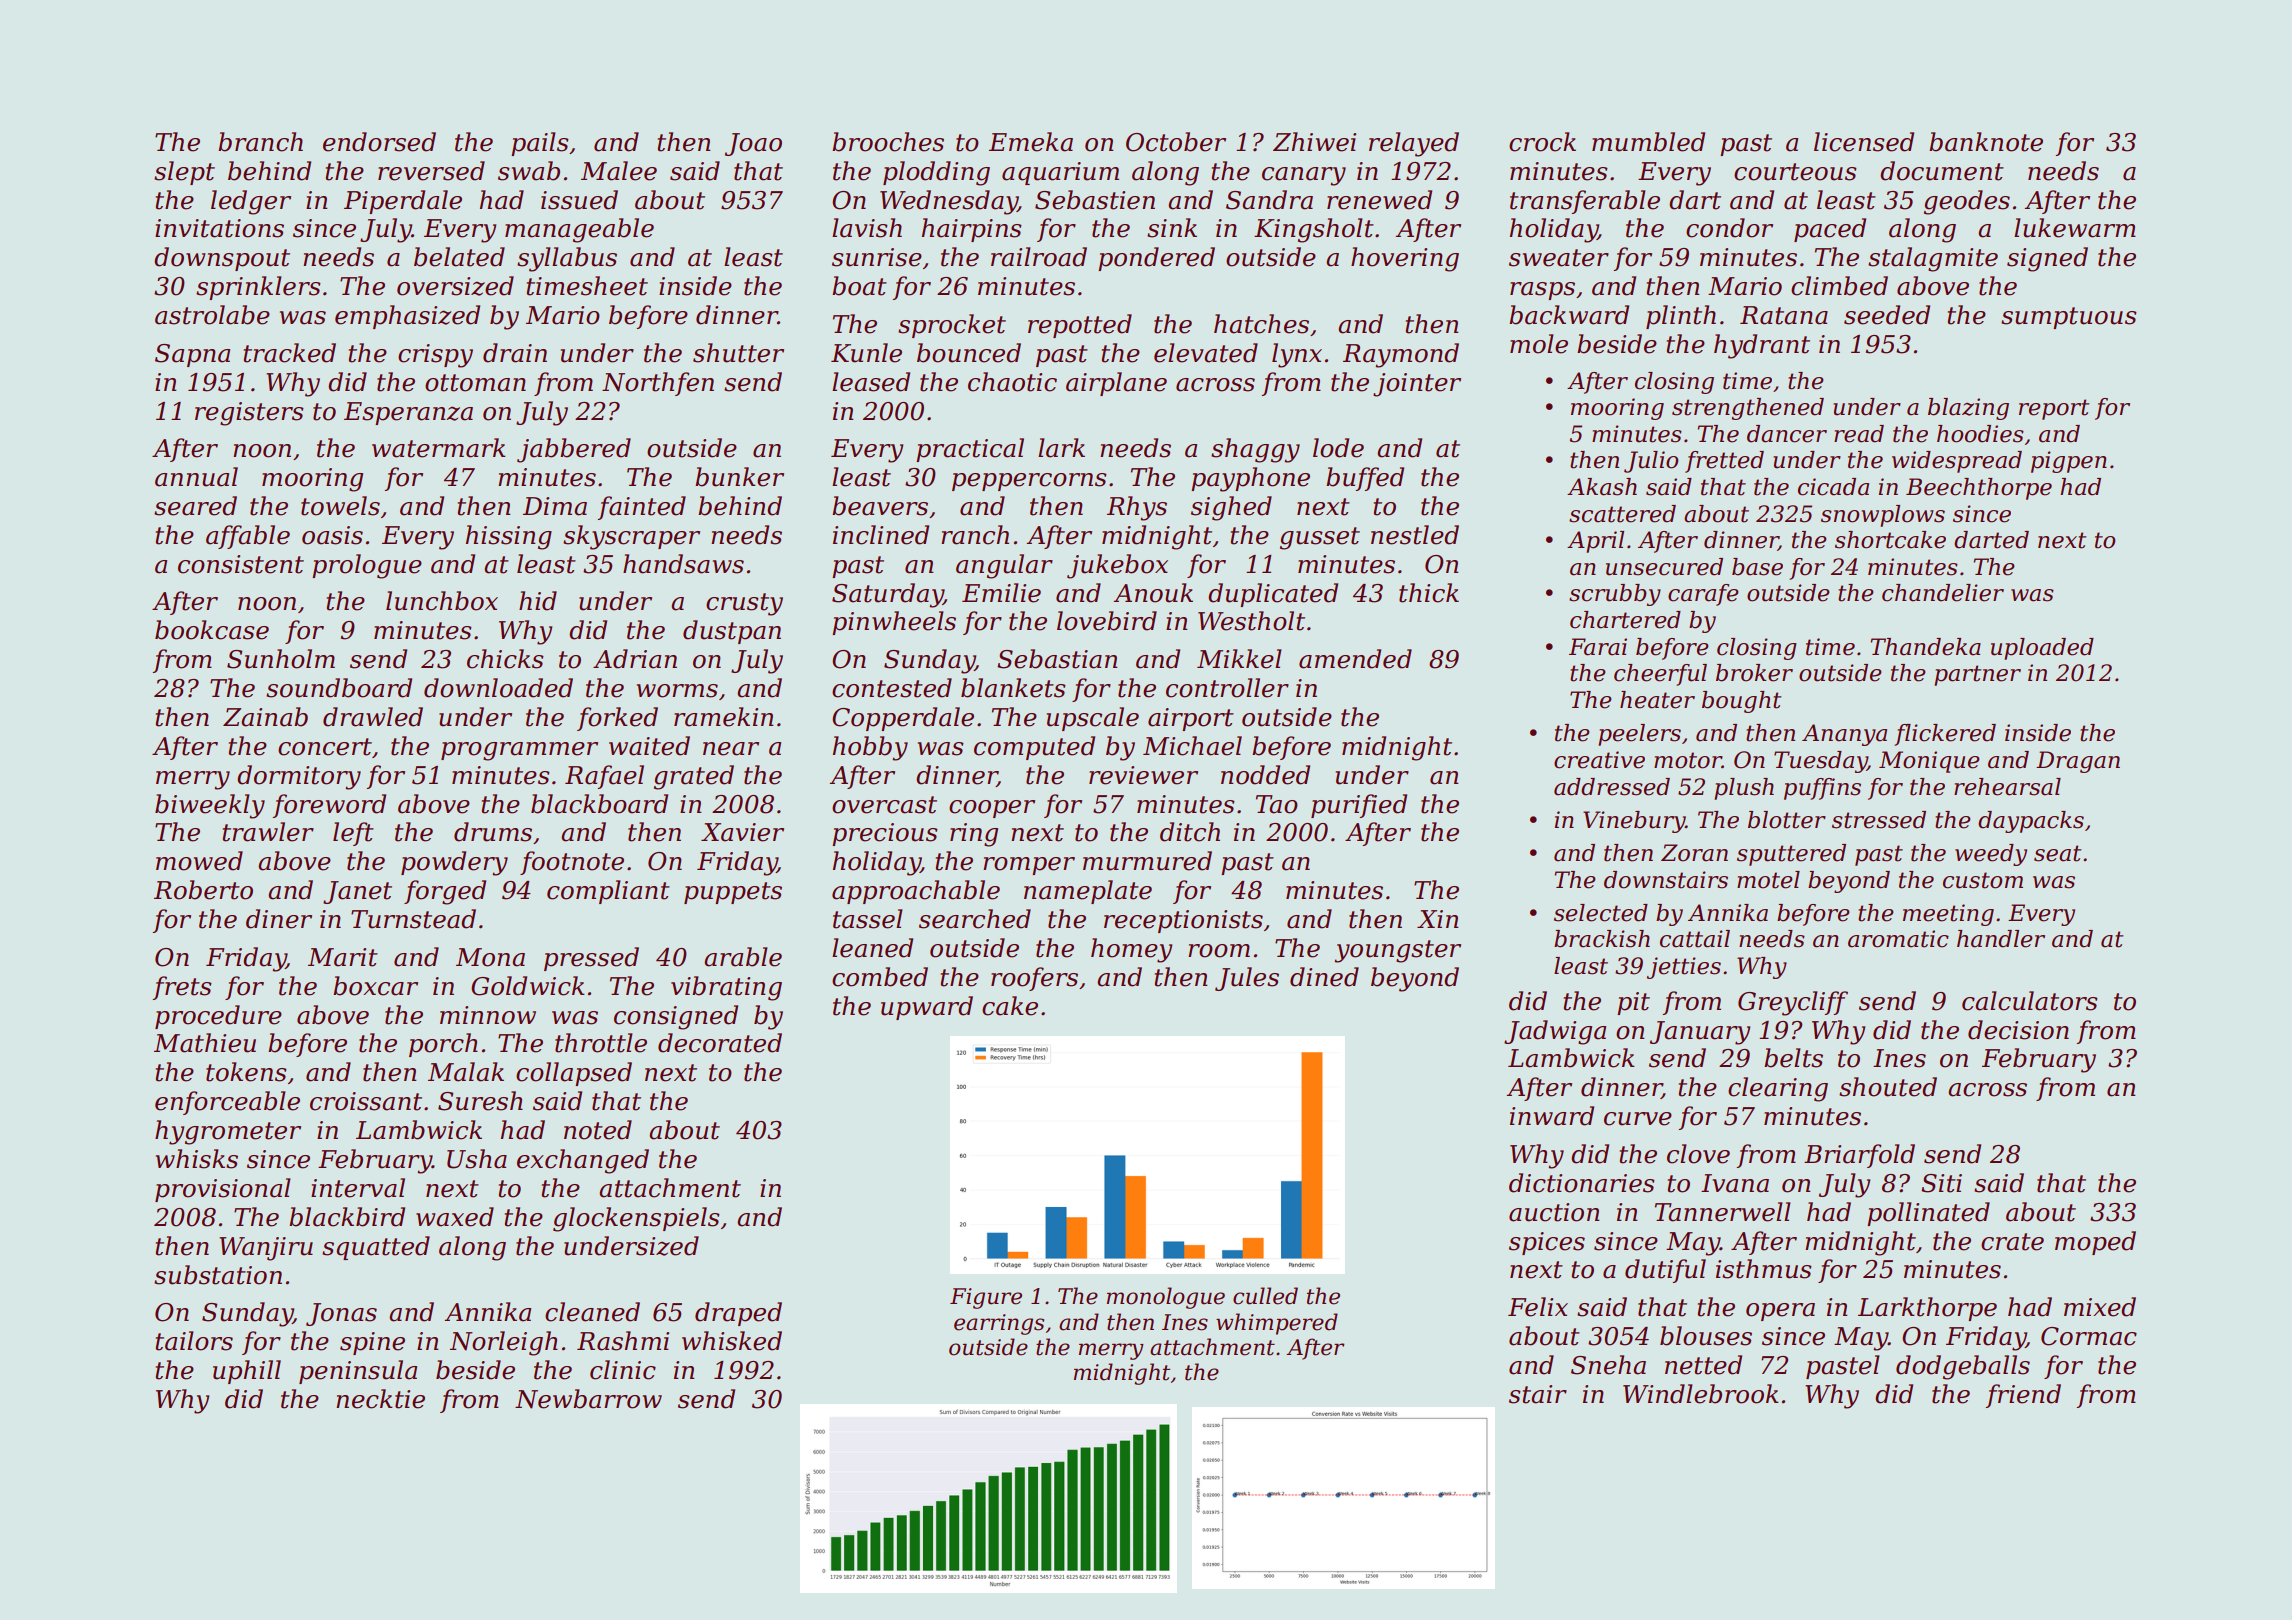 The image size is (2292, 1620). What do you see at coordinates (1764, 1269) in the screenshot?
I see `isthmus` at bounding box center [1764, 1269].
